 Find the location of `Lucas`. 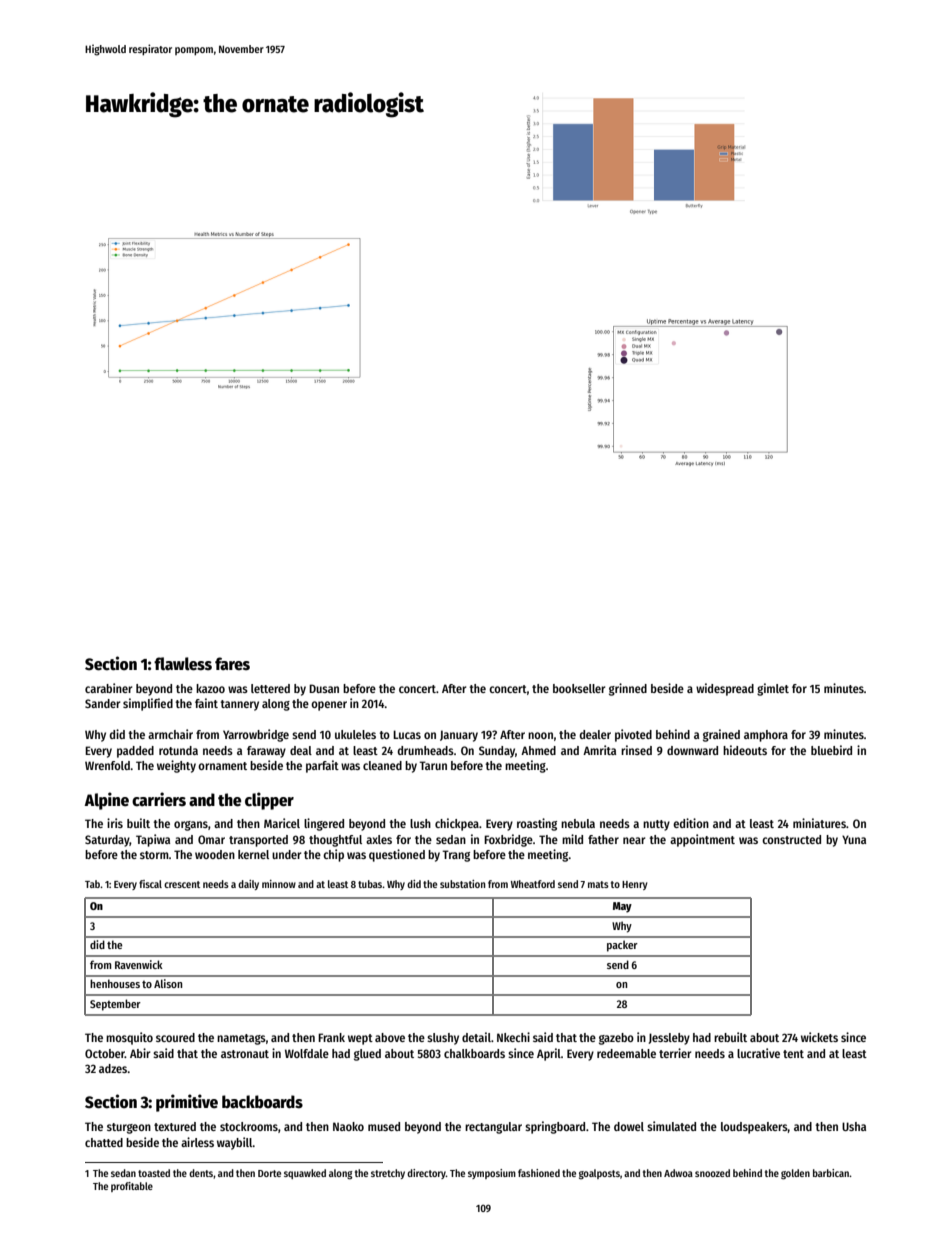

Lucas is located at coordinates (407, 734).
